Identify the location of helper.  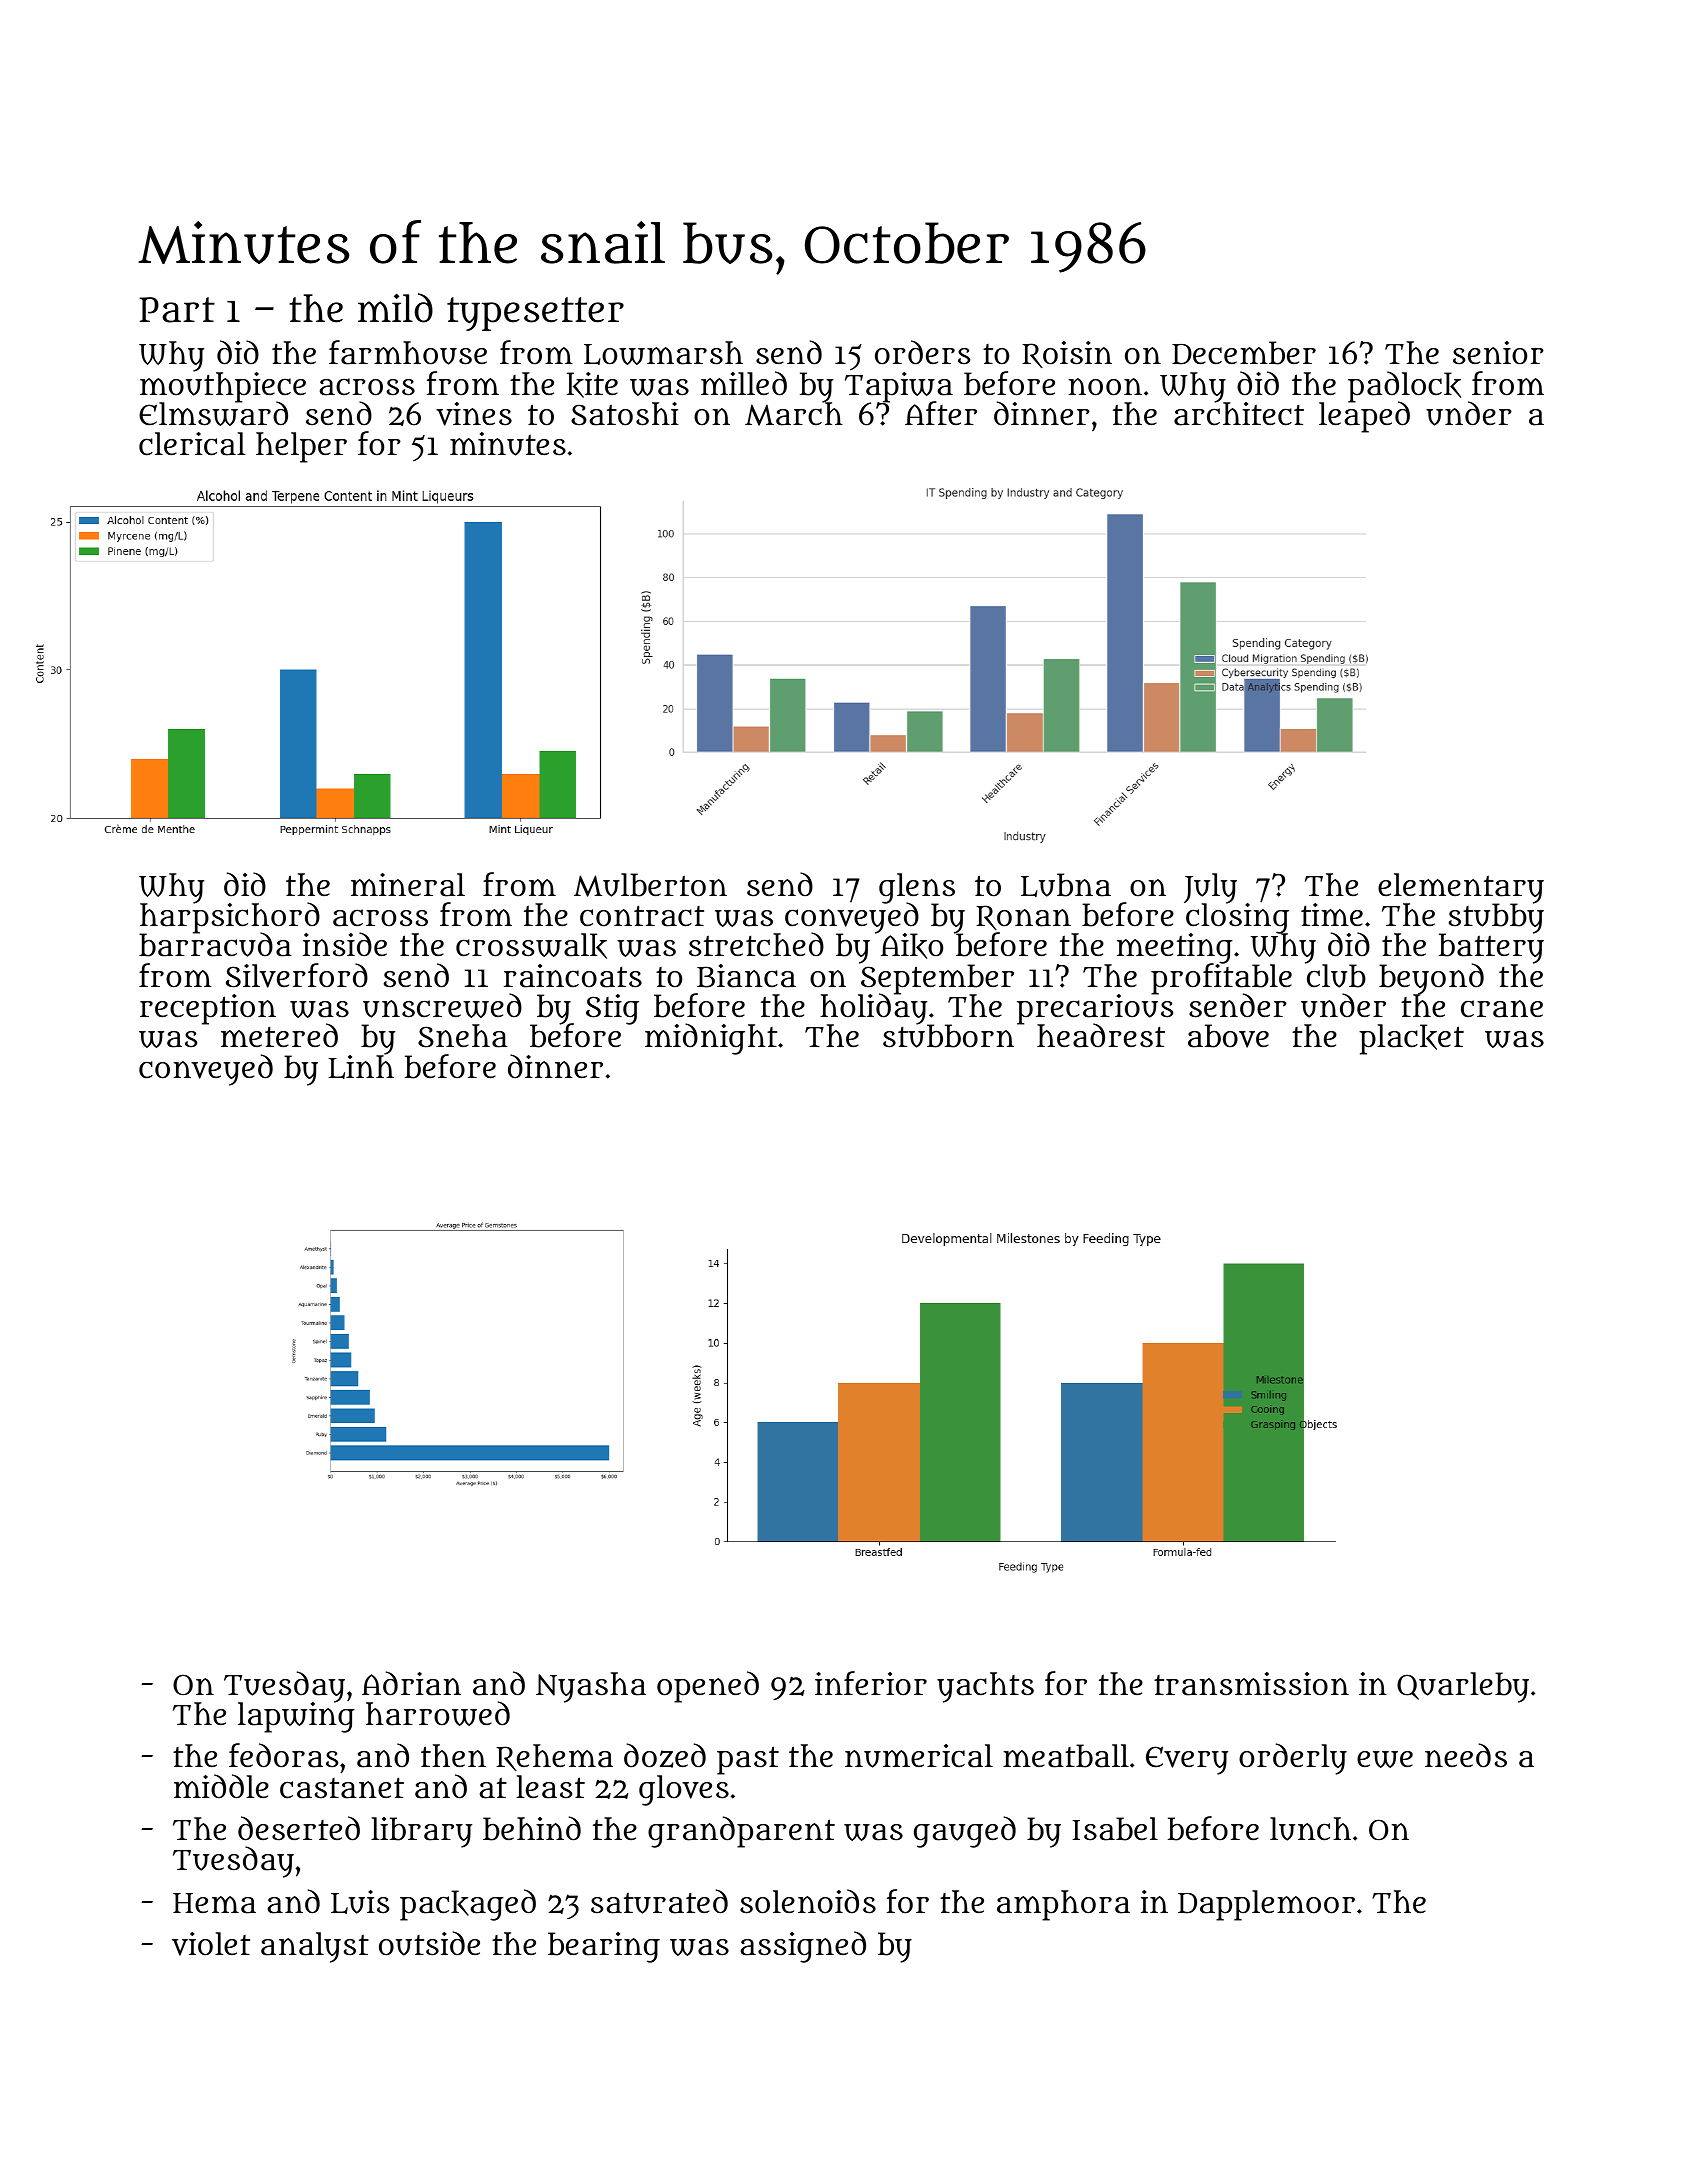
(301, 447).
